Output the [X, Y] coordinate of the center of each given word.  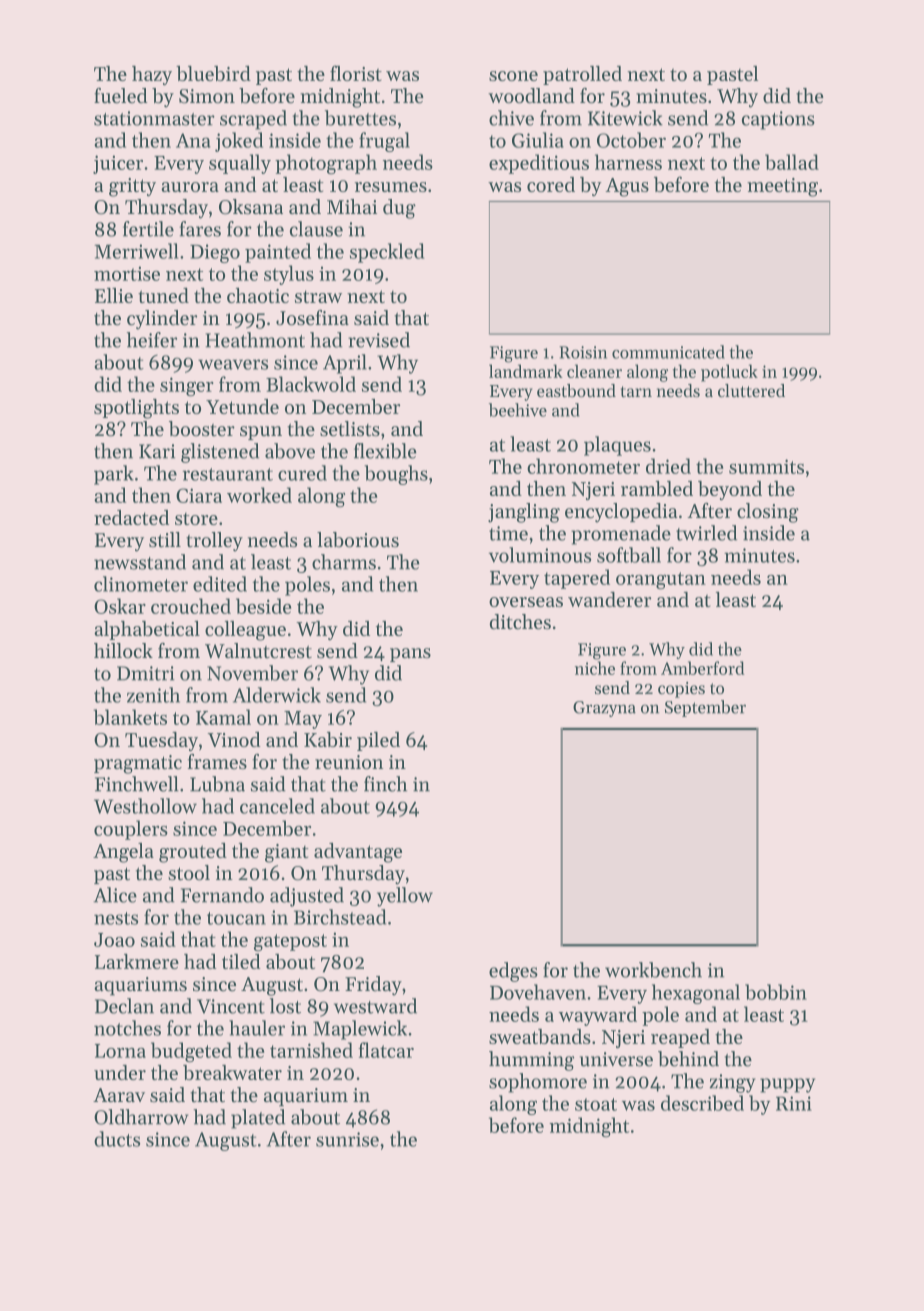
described [702, 1103]
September [705, 708]
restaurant [228, 474]
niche [595, 668]
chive [511, 118]
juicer [118, 164]
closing [768, 513]
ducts [117, 1139]
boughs [396, 475]
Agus [627, 187]
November [252, 673]
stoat [596, 1104]
